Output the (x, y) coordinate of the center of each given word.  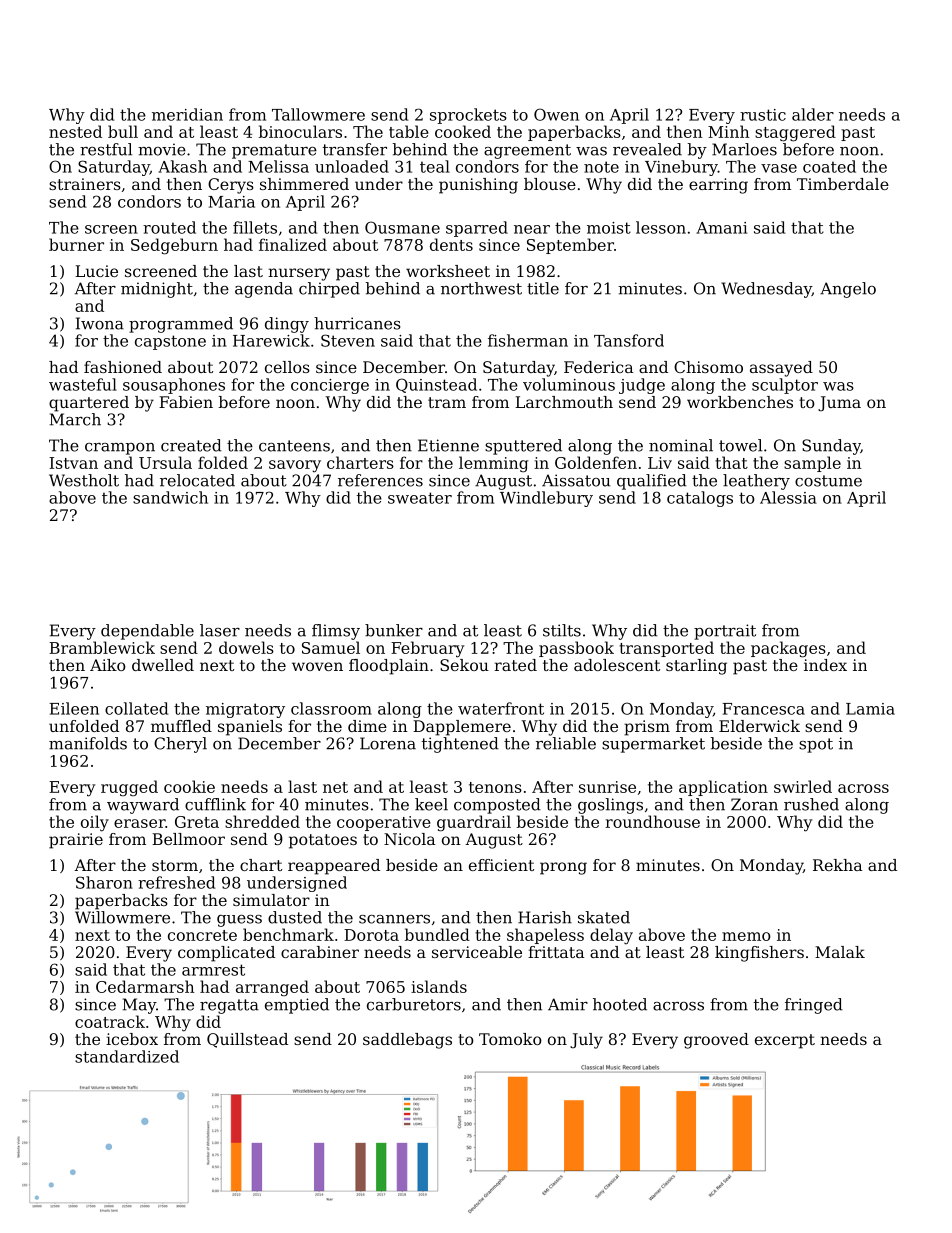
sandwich (170, 497)
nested (75, 131)
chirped (329, 290)
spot (816, 745)
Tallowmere (318, 114)
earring (718, 186)
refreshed (176, 882)
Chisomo (708, 367)
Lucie (96, 271)
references (380, 480)
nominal (681, 445)
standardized (127, 1056)
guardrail (474, 823)
